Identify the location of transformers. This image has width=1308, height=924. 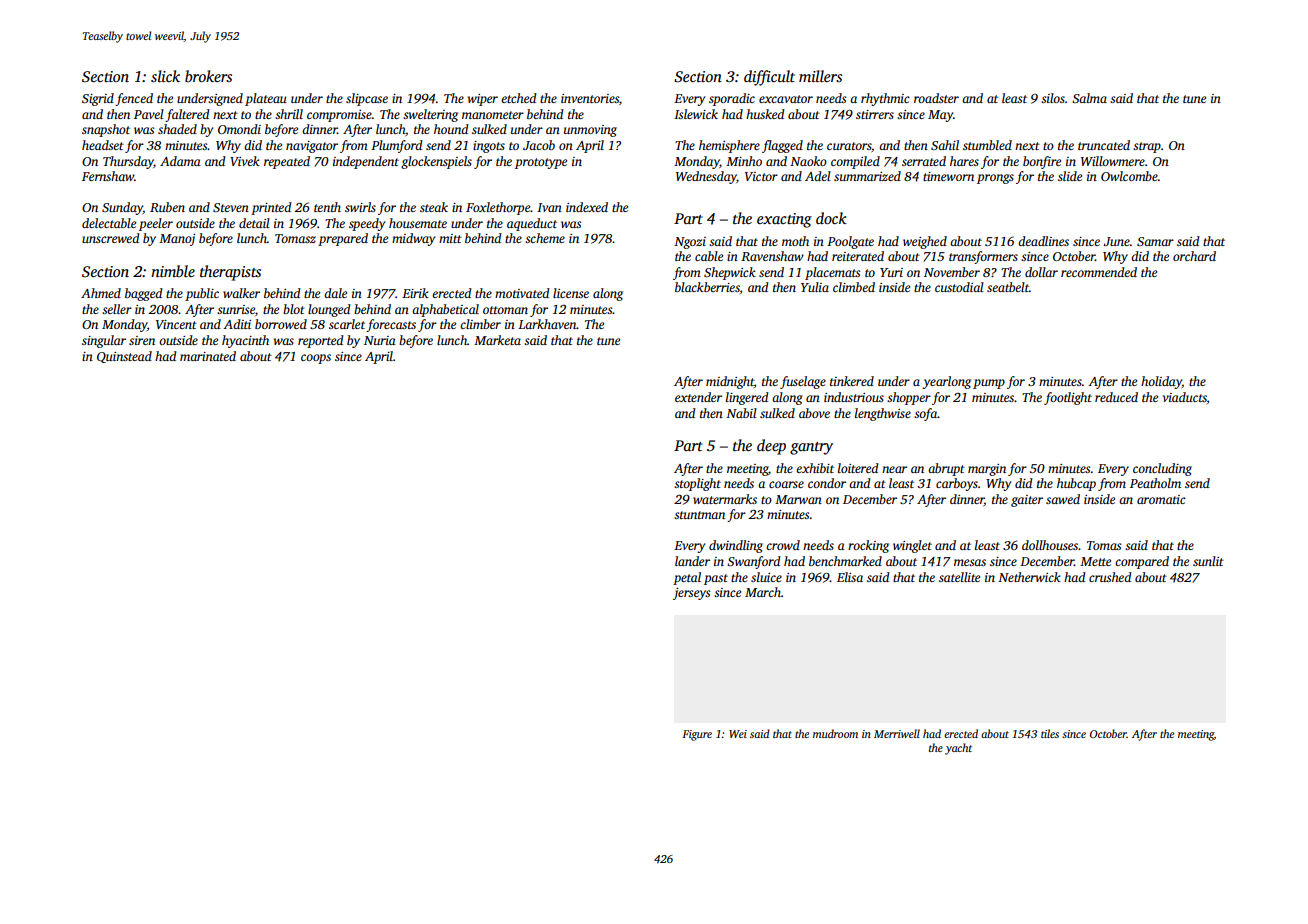
(983, 257).
